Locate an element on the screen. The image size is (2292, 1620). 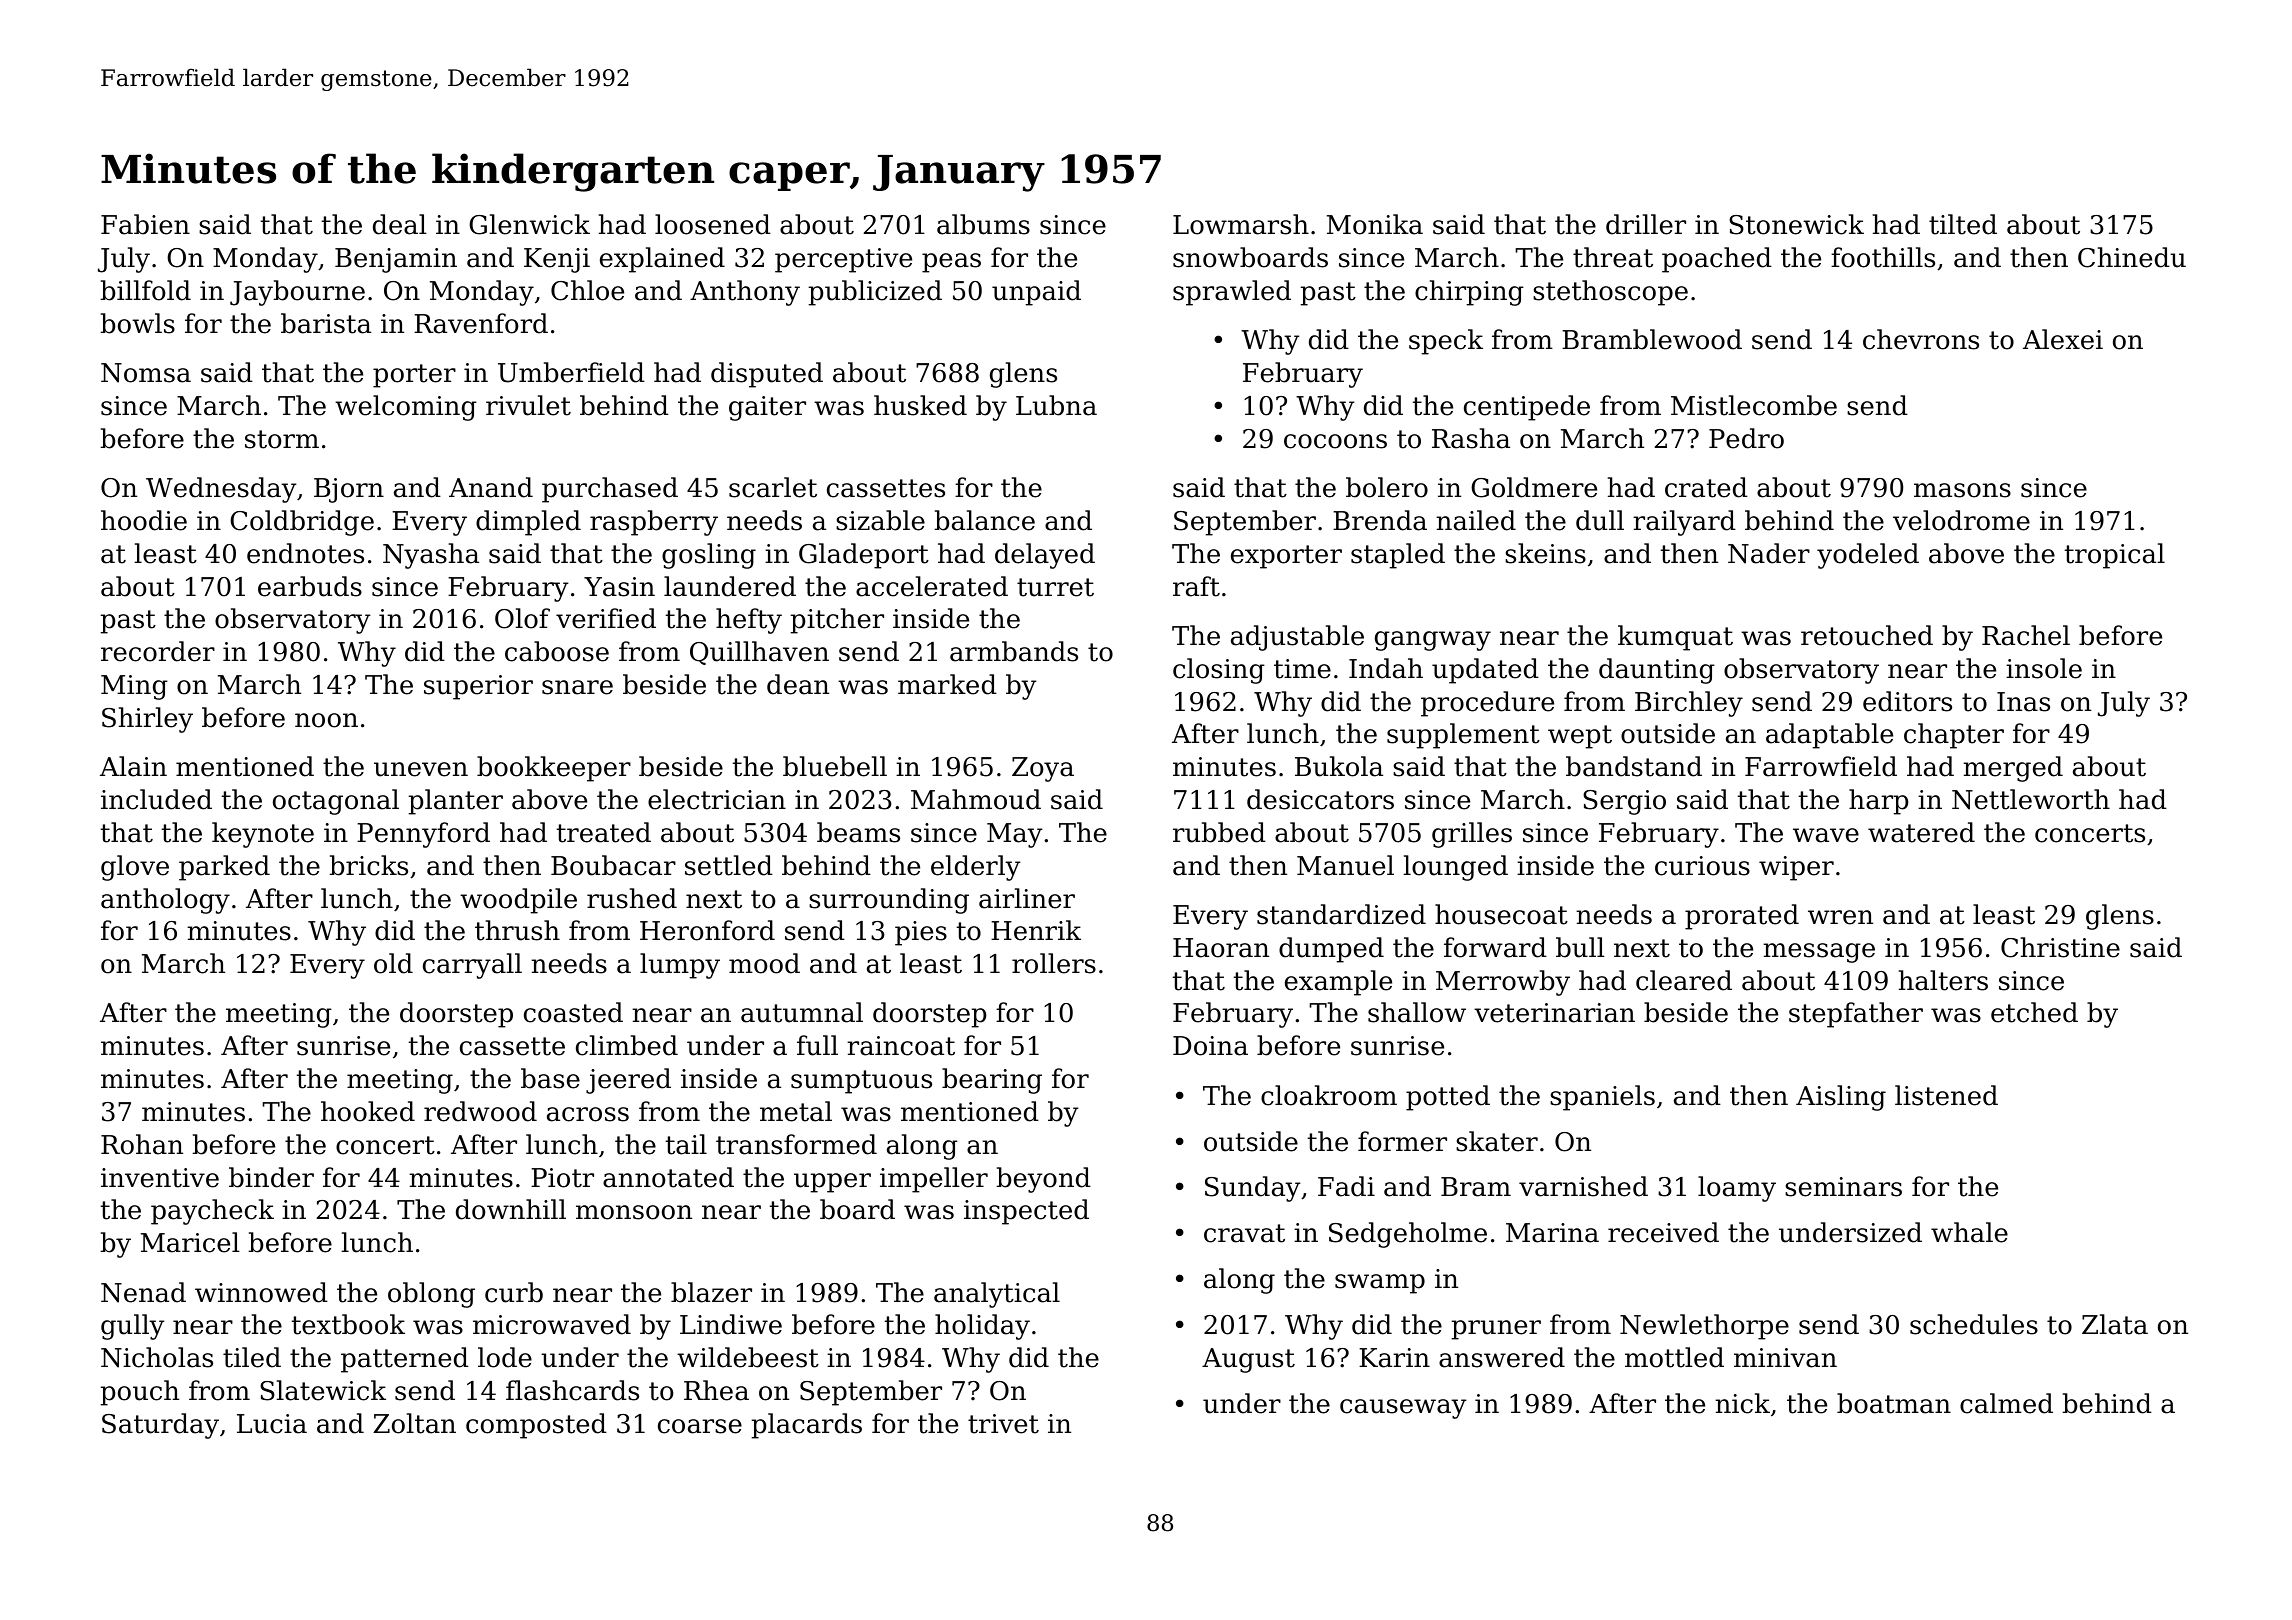
Glenwick is located at coordinates (529, 224).
